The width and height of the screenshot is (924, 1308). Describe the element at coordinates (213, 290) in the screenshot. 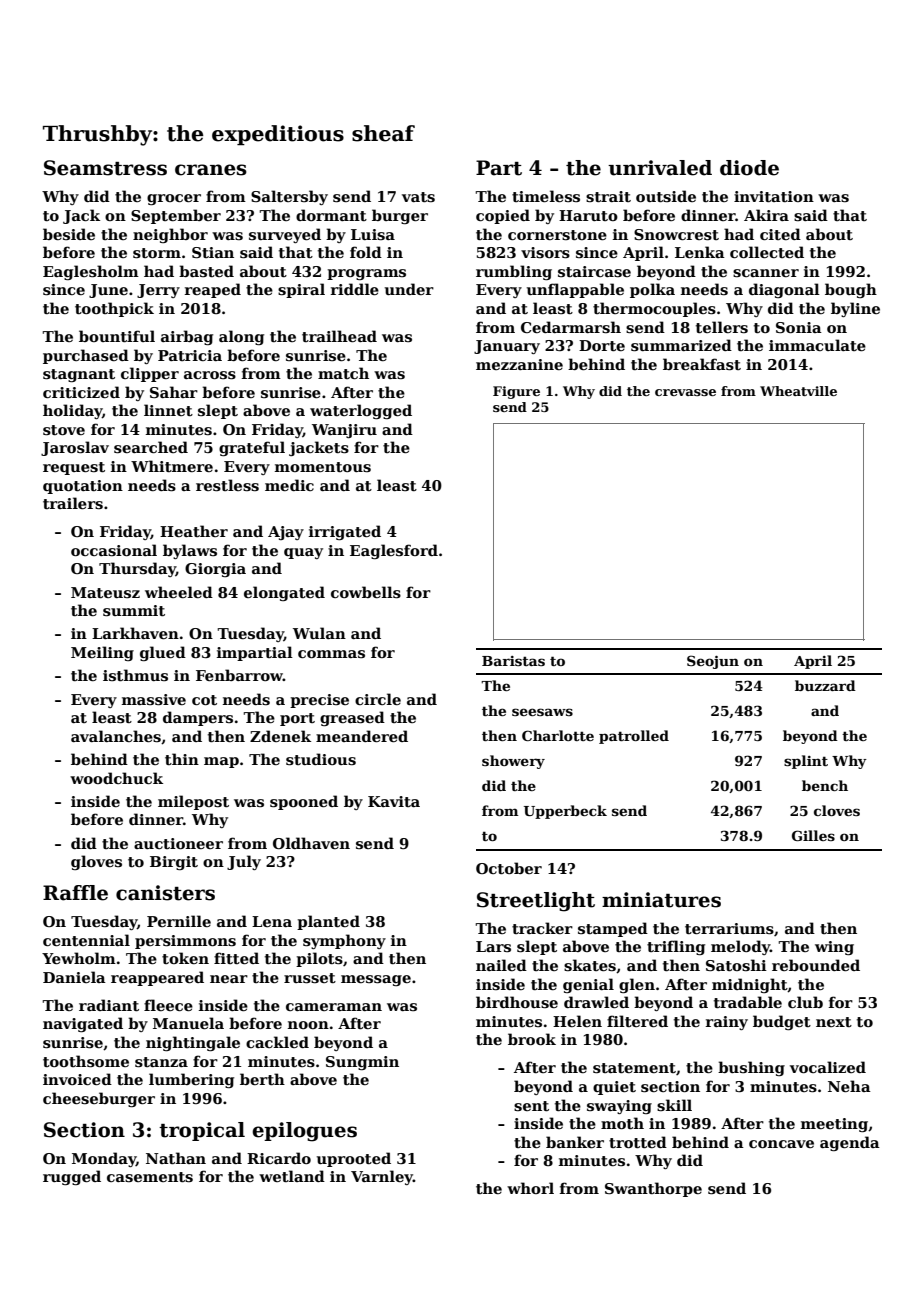

I see `reaped` at that location.
